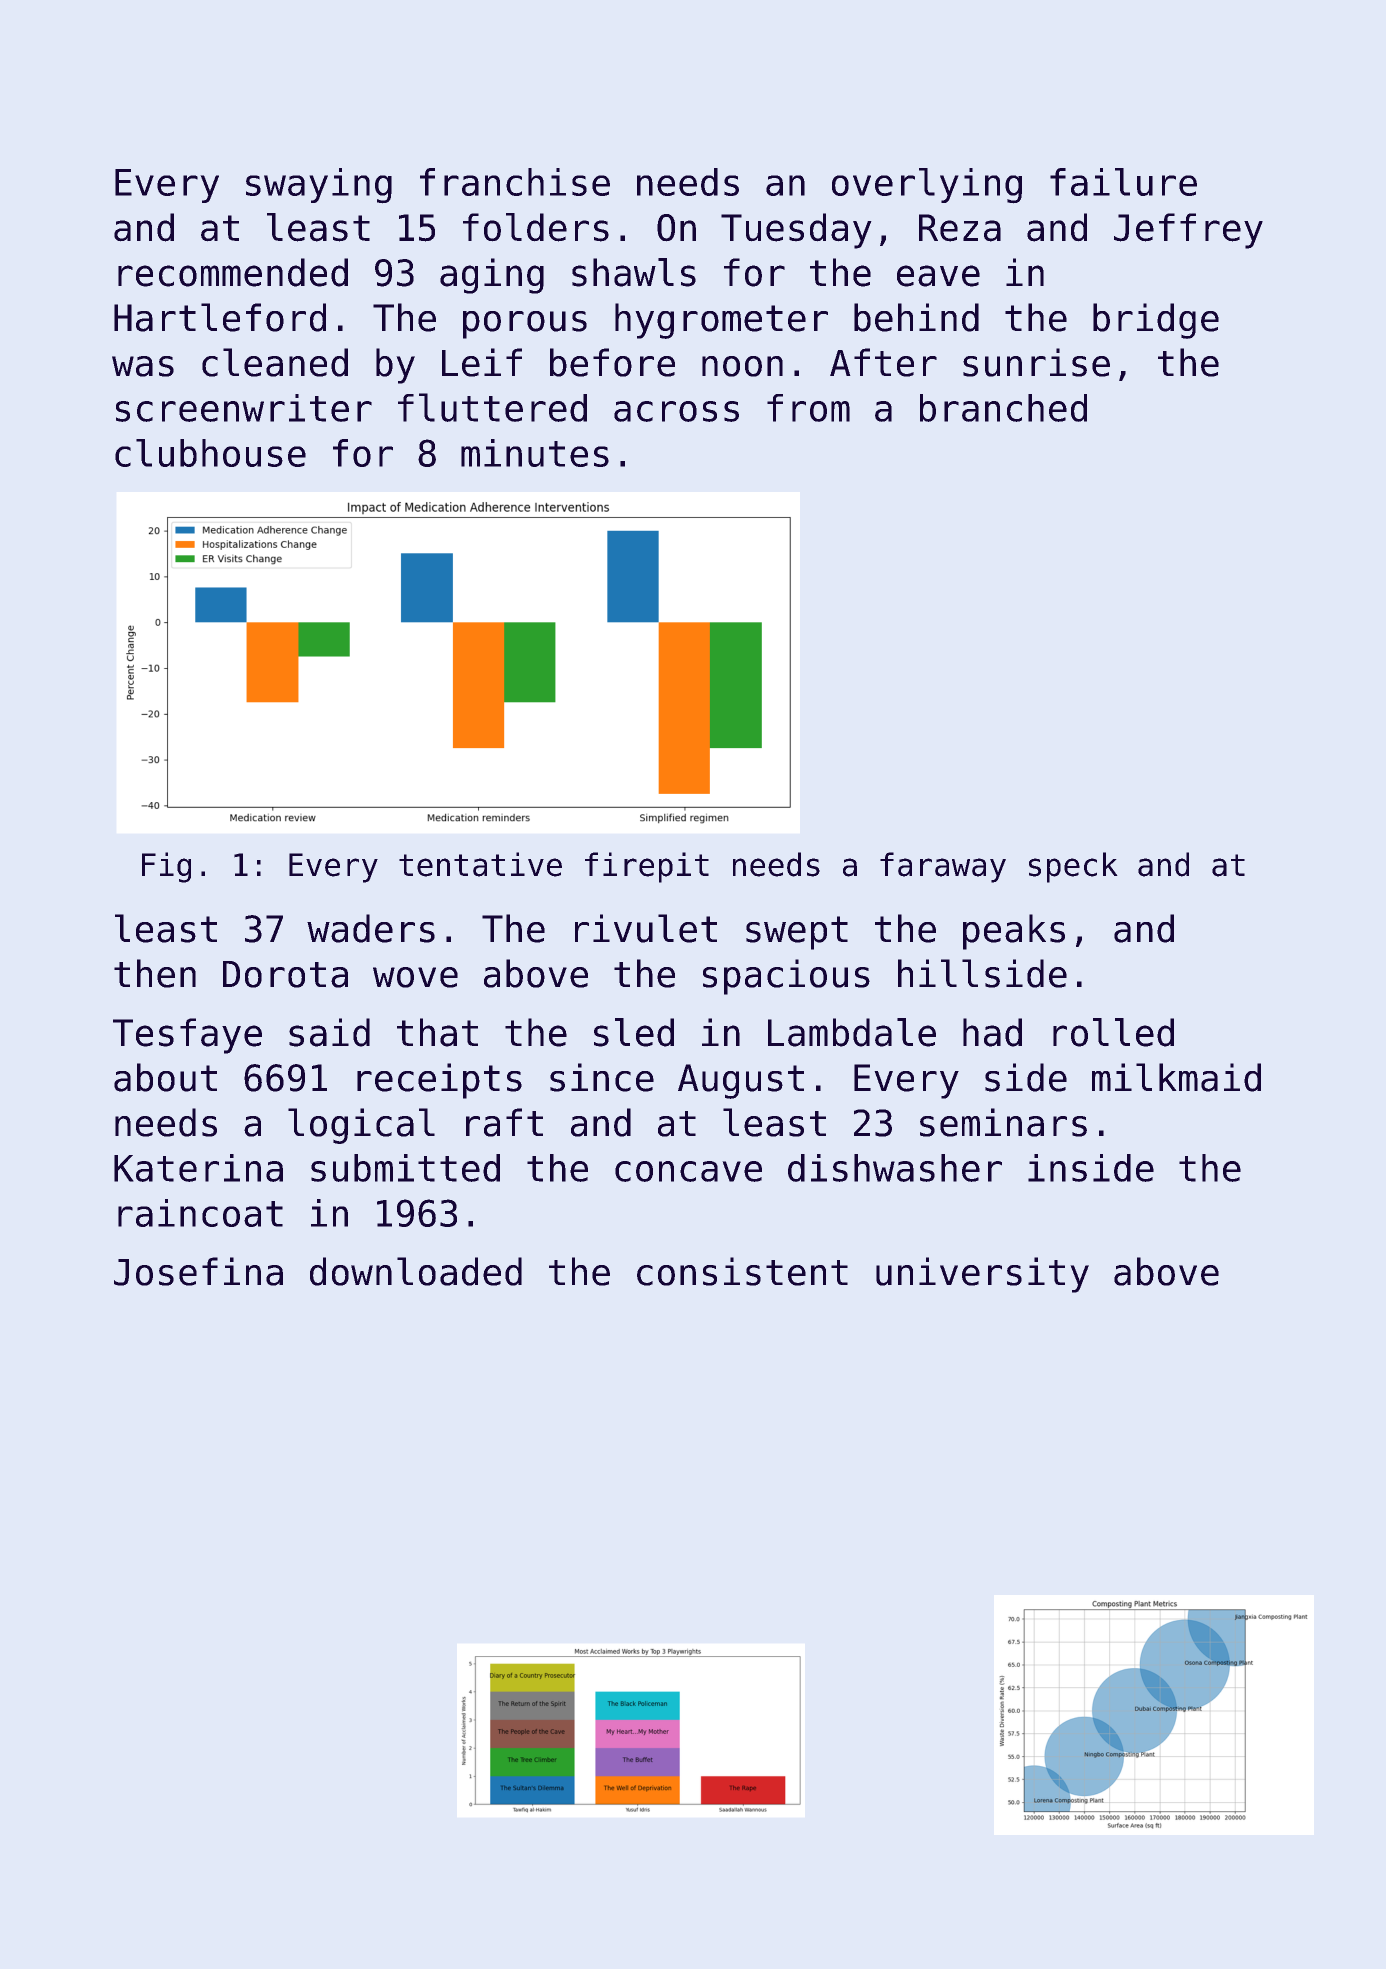 The height and width of the image is (1969, 1386). What do you see at coordinates (1123, 182) in the image?
I see `failure` at bounding box center [1123, 182].
